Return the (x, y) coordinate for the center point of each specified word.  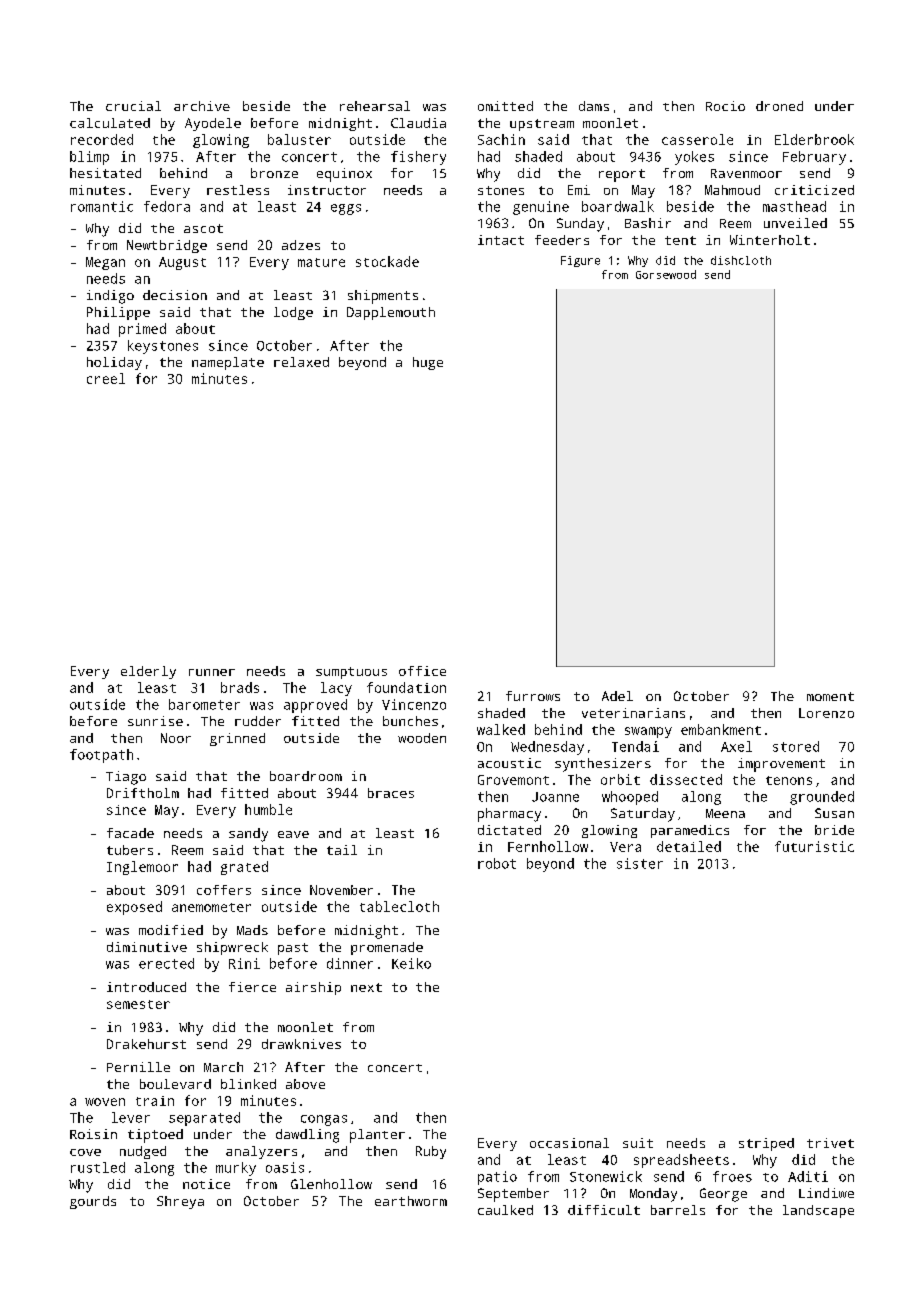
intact (501, 240)
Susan (834, 813)
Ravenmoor (746, 173)
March (223, 1067)
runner (212, 672)
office (422, 671)
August (182, 263)
